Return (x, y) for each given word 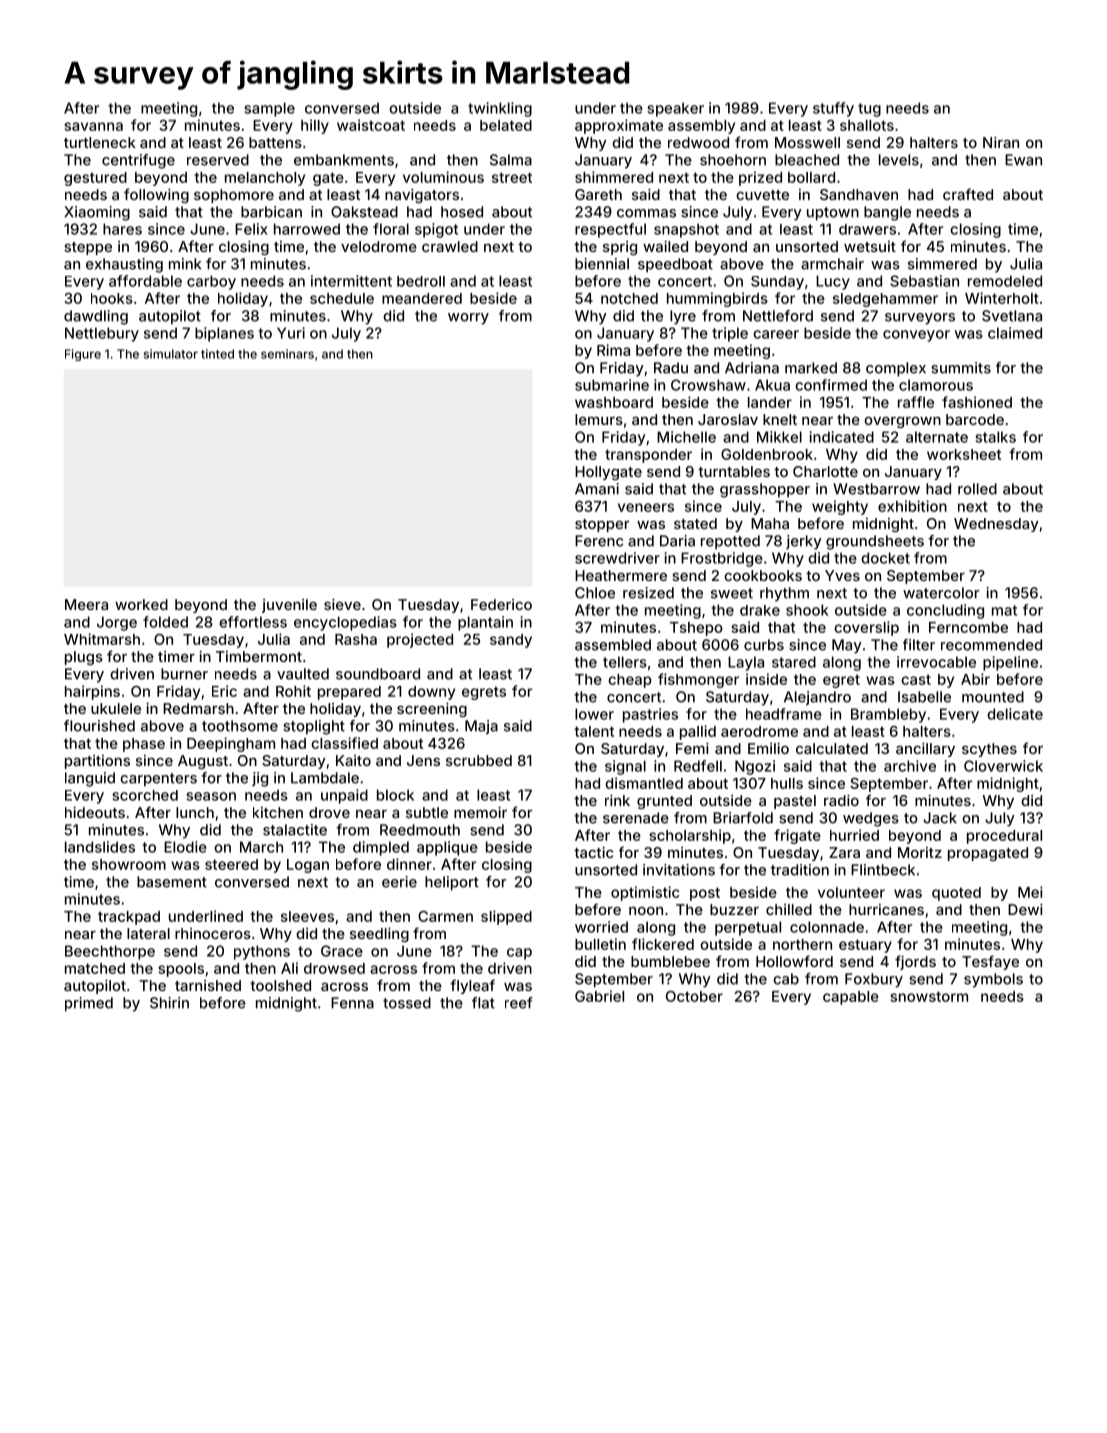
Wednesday (996, 525)
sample (269, 109)
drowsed (334, 968)
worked (141, 604)
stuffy (833, 109)
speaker (675, 109)
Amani (597, 489)
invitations (679, 870)
